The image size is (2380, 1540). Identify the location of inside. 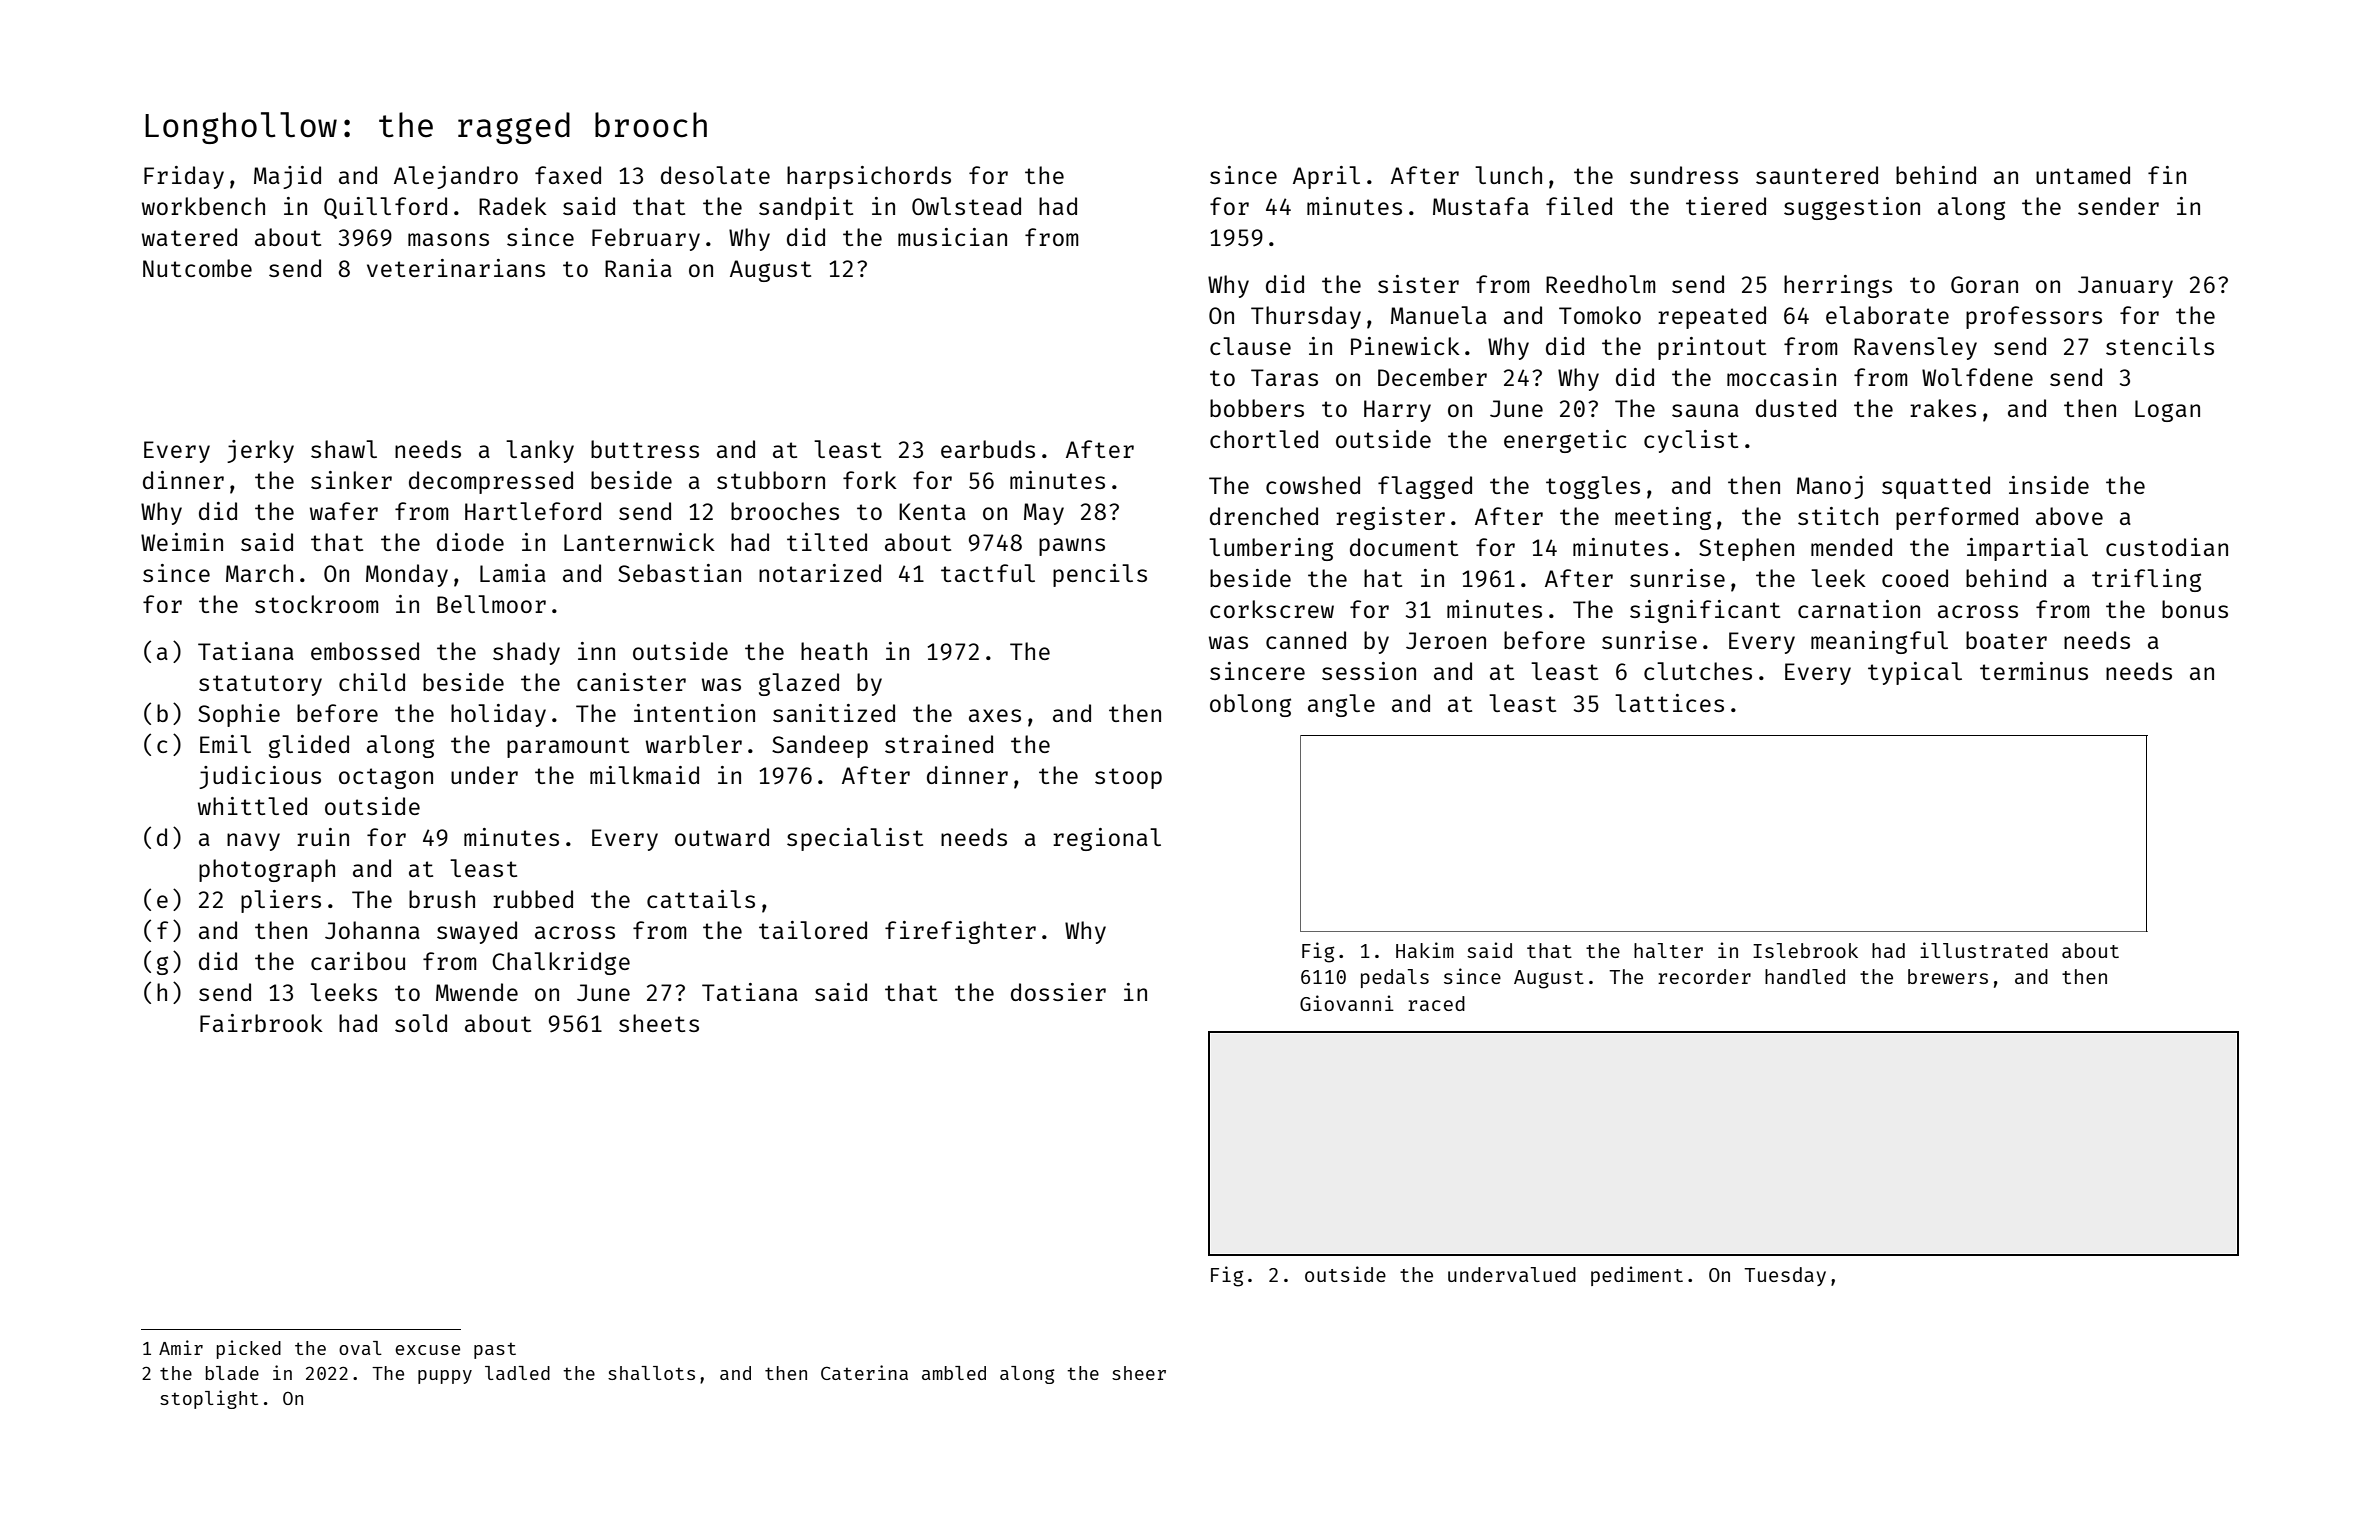
(2049, 485).
